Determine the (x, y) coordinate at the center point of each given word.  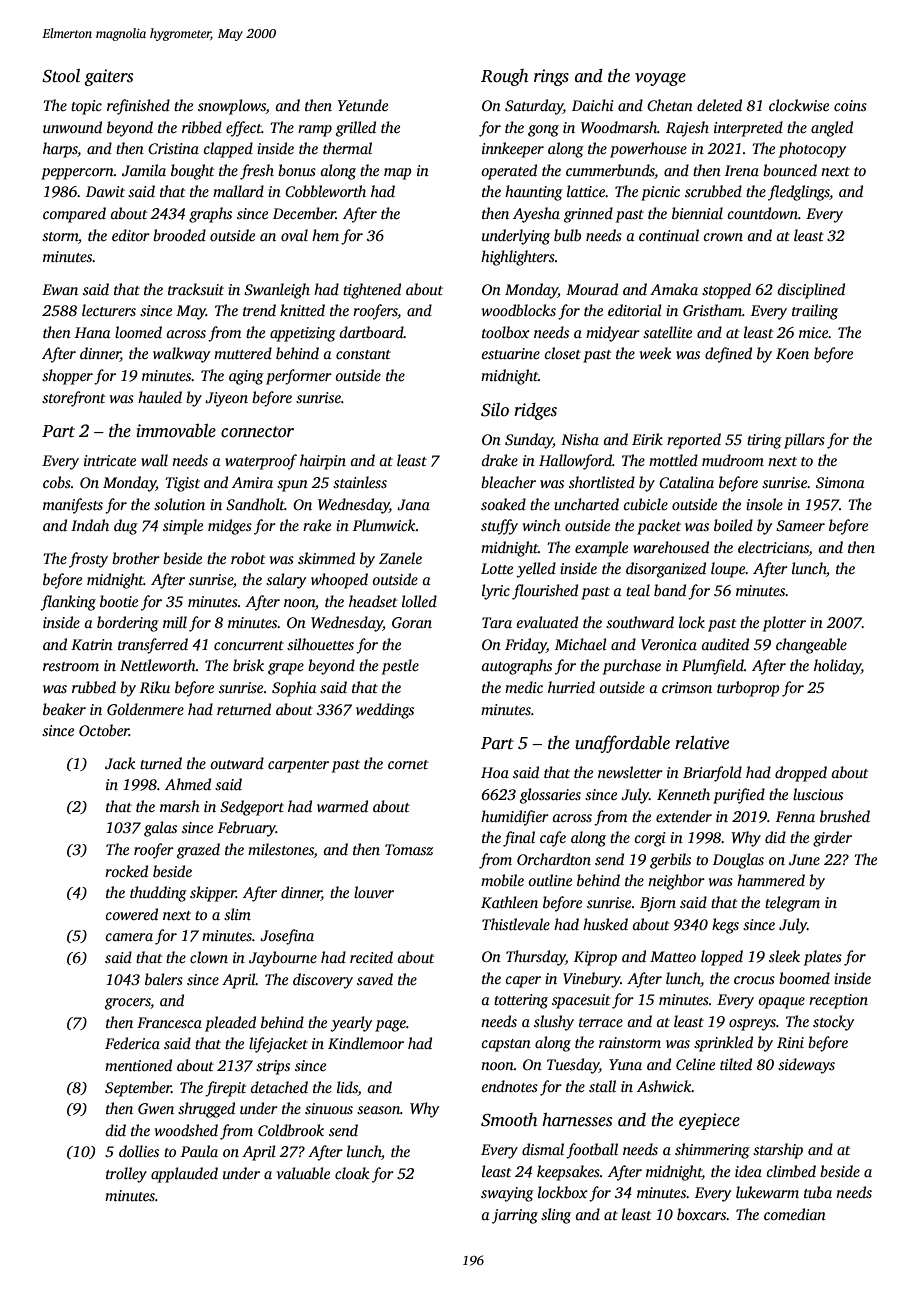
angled (832, 129)
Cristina (173, 148)
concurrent (249, 645)
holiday (837, 667)
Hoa (495, 772)
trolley (126, 1175)
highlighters (518, 258)
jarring (515, 1216)
